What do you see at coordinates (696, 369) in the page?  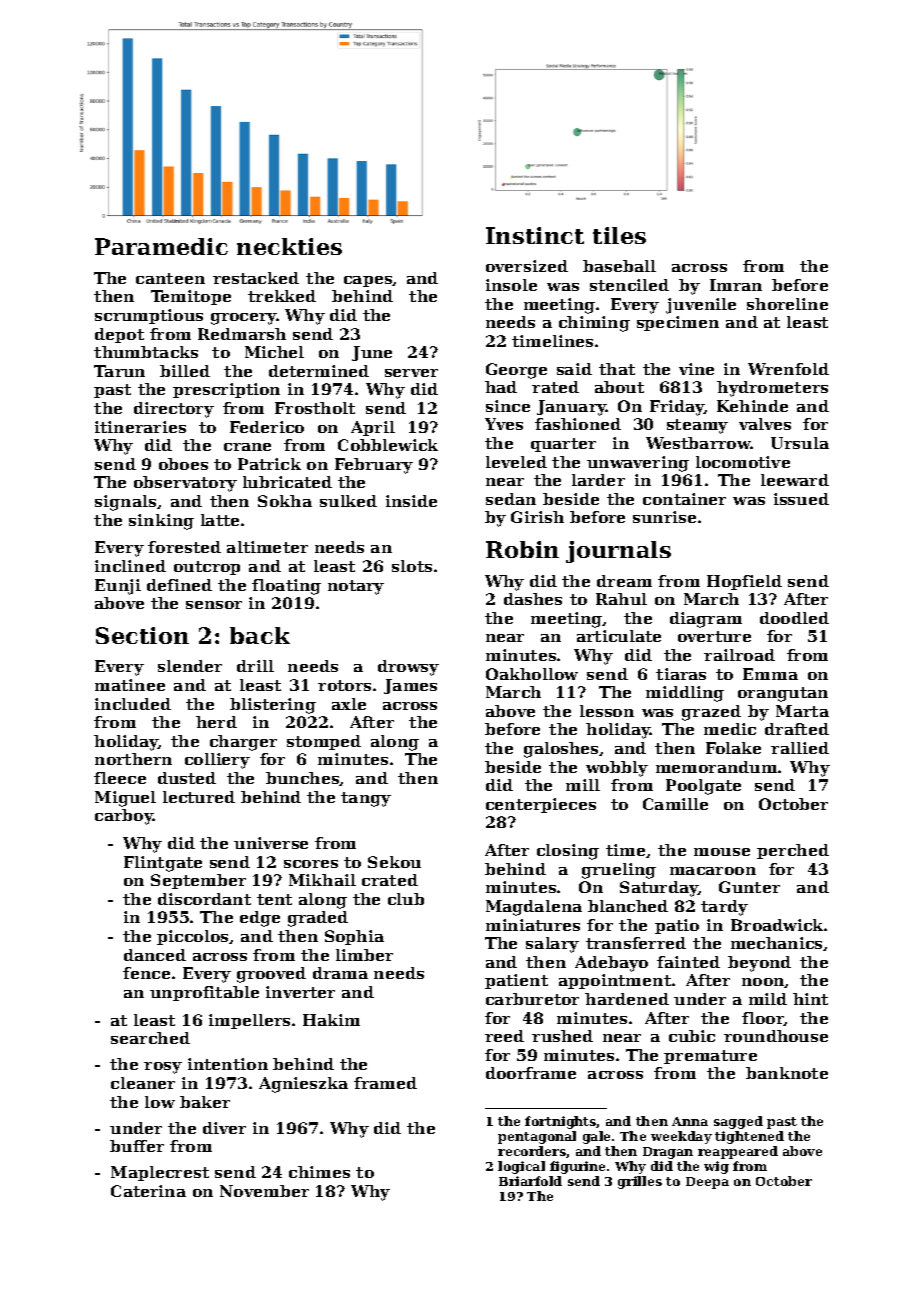 I see `vine` at bounding box center [696, 369].
